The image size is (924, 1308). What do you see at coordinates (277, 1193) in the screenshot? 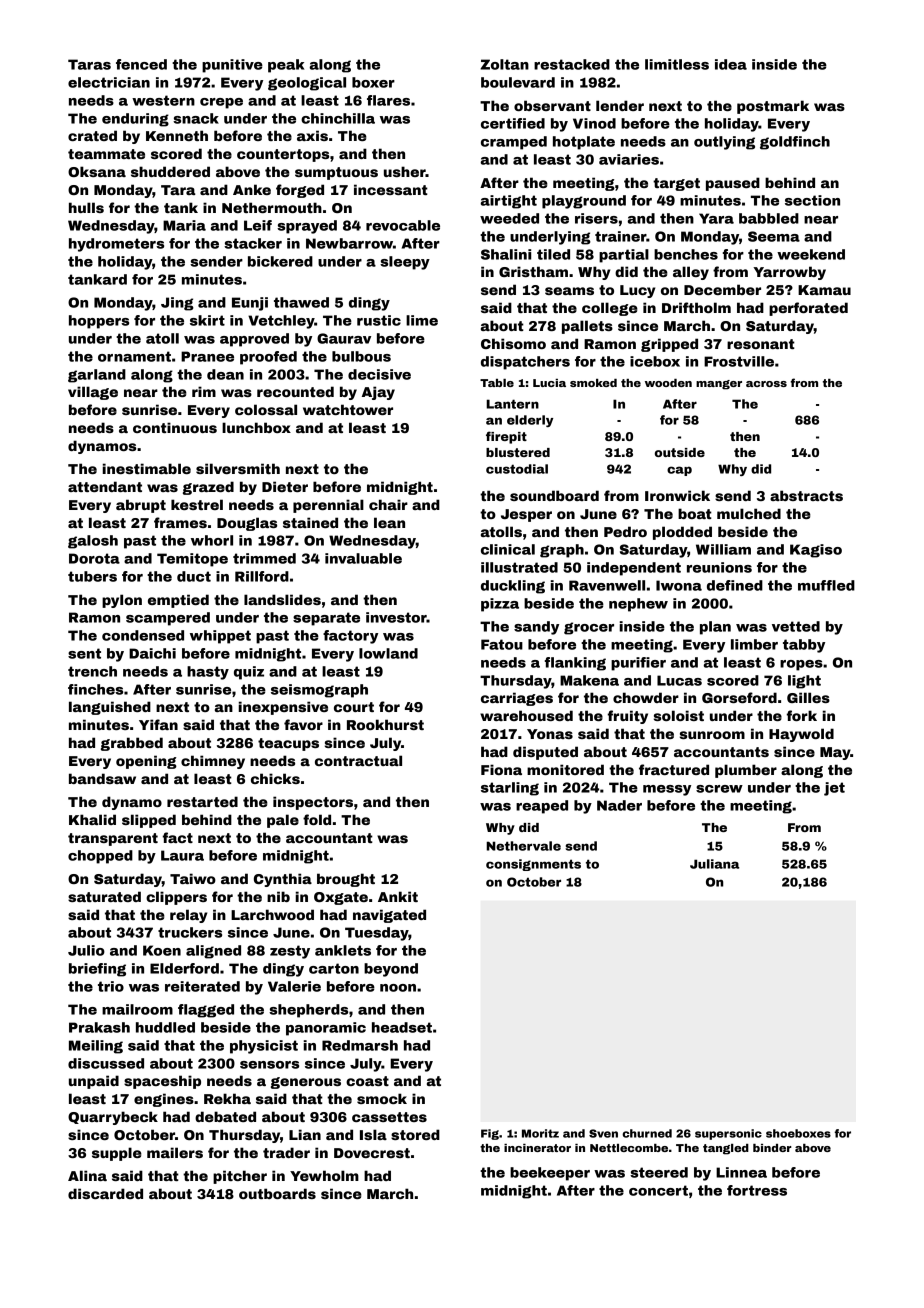
I see `outboards` at bounding box center [277, 1193].
